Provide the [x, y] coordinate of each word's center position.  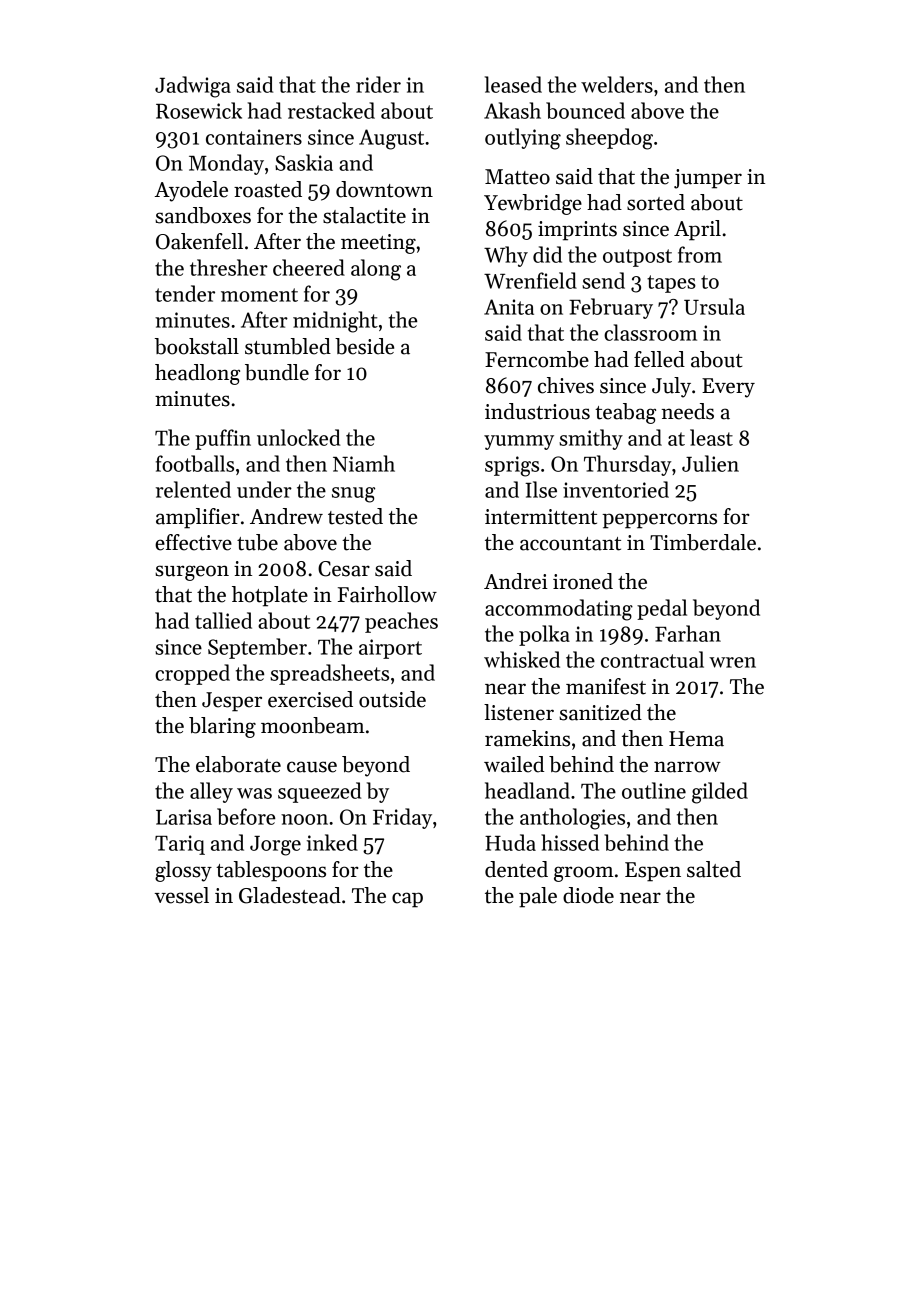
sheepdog [609, 139]
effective [193, 542]
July [671, 387]
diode [588, 895]
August [391, 139]
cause [312, 767]
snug [353, 495]
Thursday [627, 465]
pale [538, 897]
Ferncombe [537, 359]
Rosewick [199, 110]
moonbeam [313, 725]
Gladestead [290, 895]
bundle [277, 372]
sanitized [600, 712]
